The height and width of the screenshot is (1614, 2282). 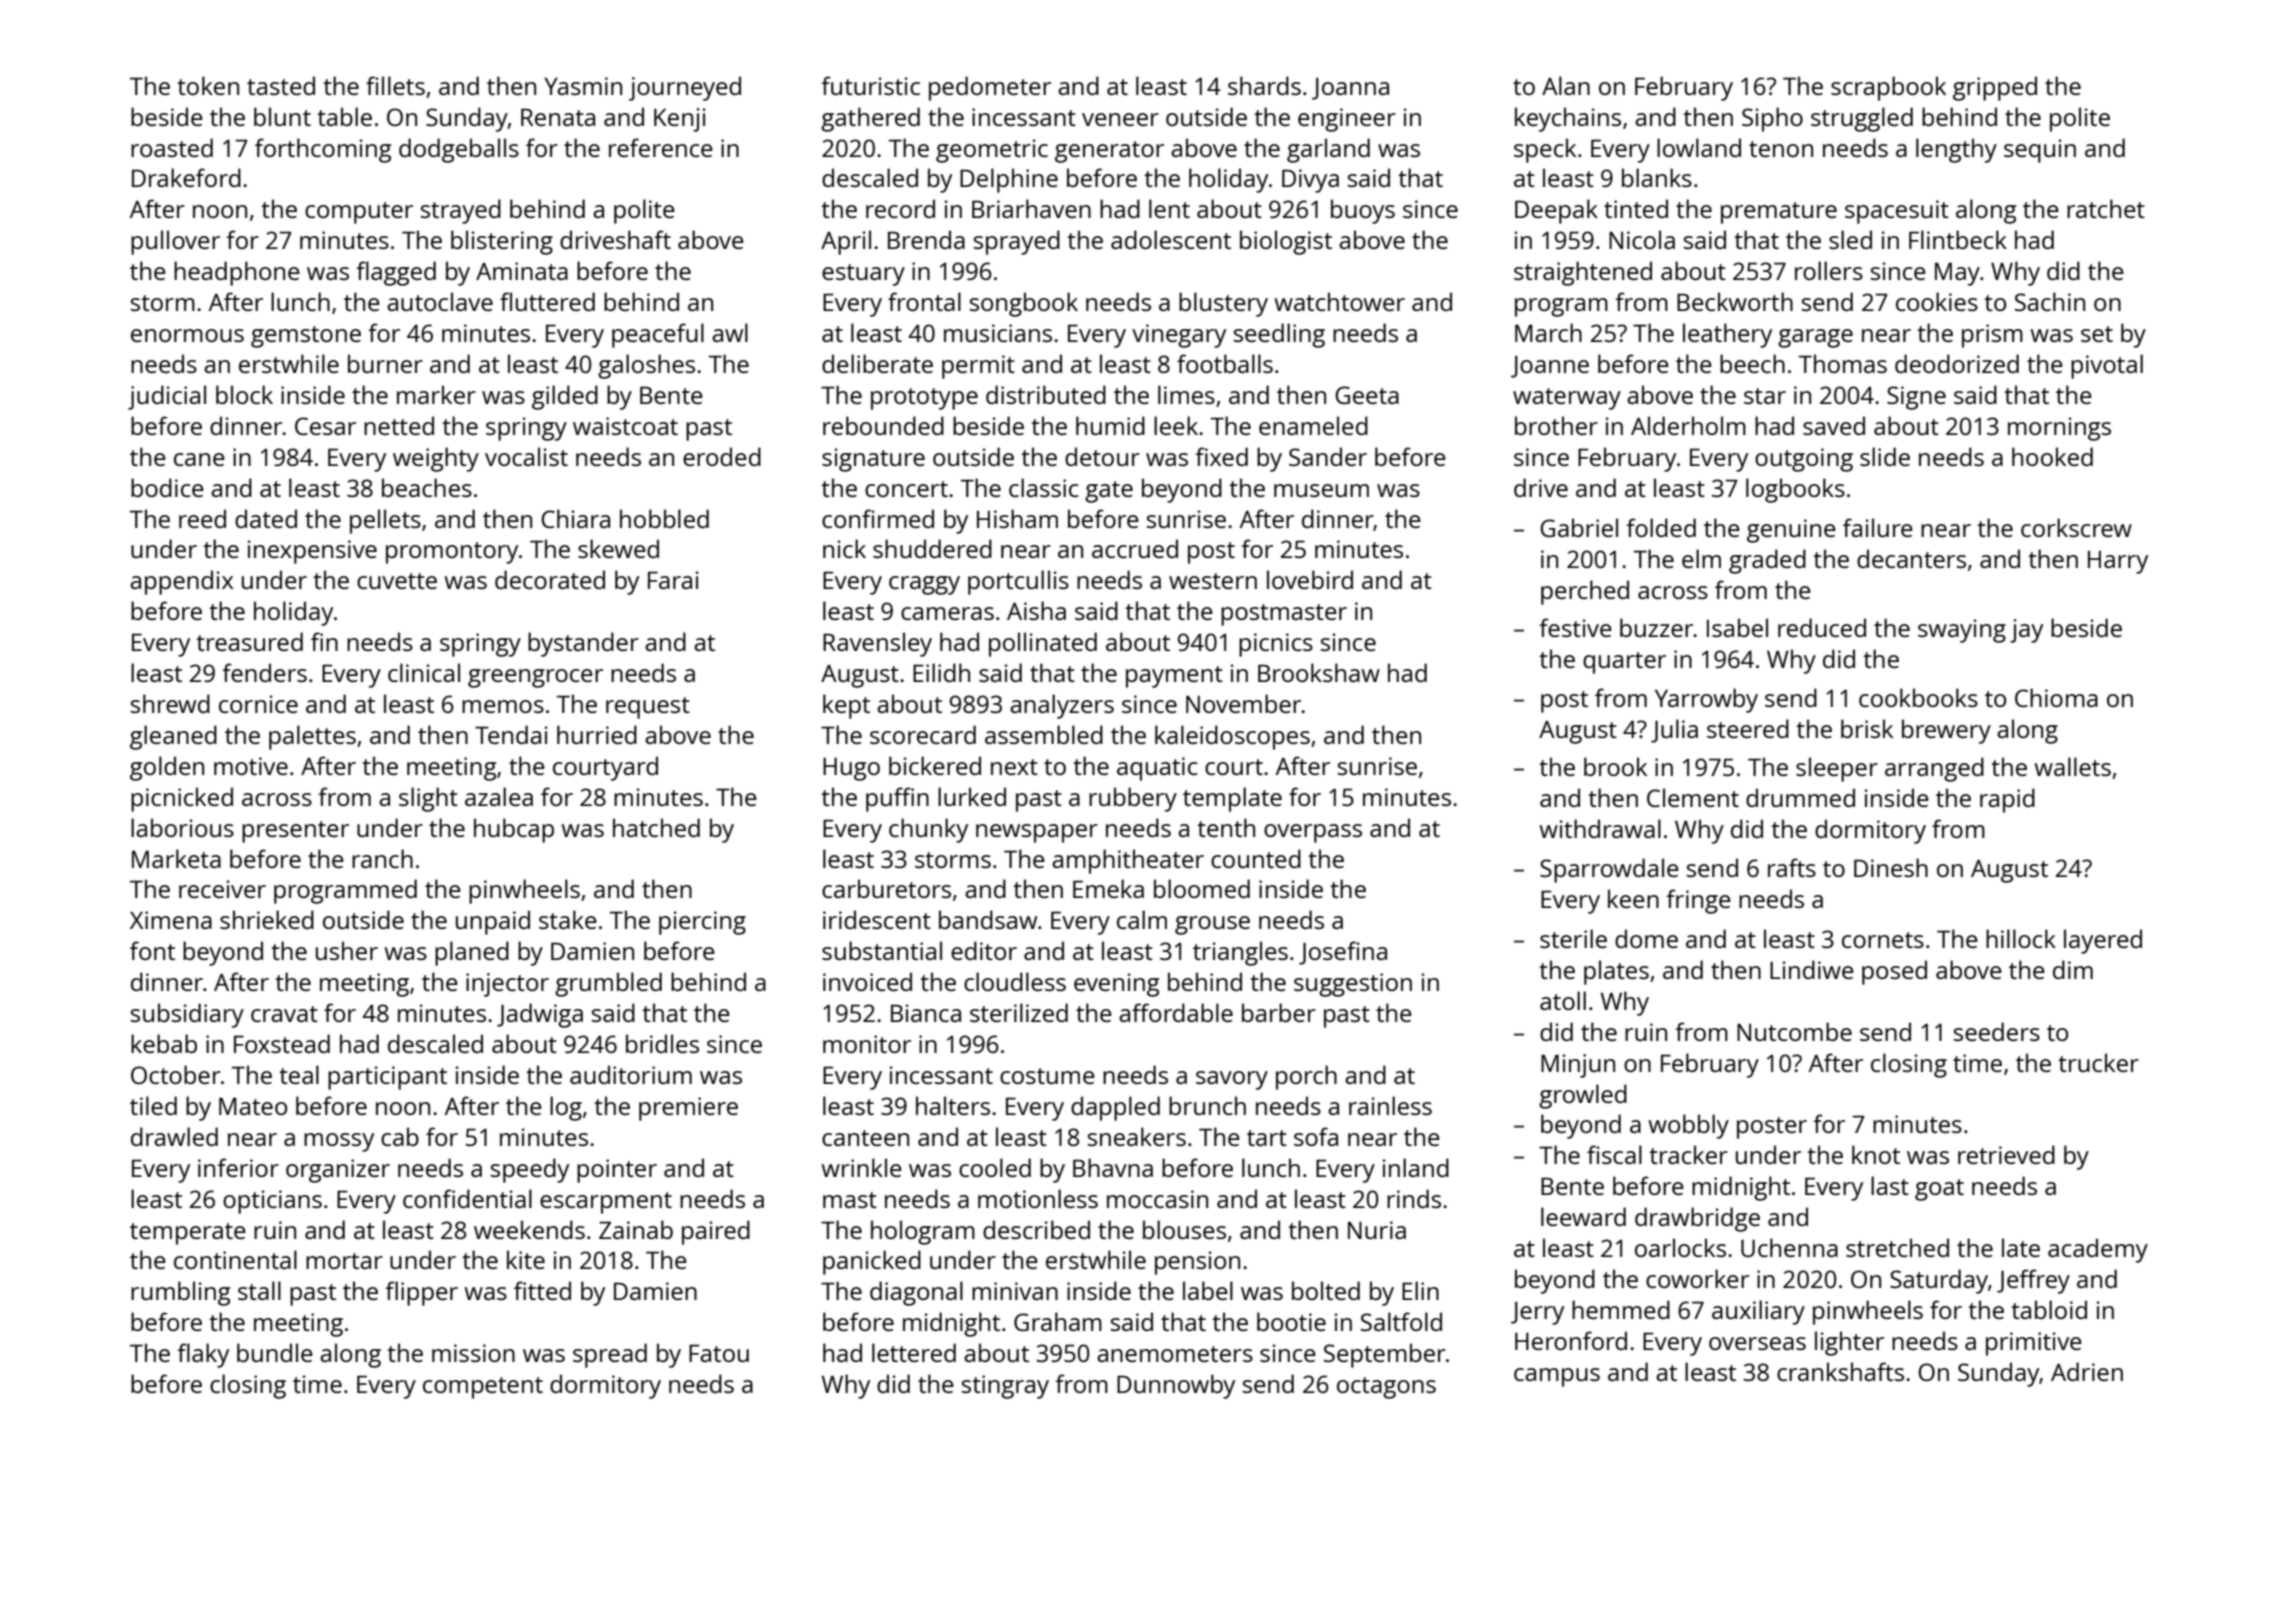 What do you see at coordinates (203, 1355) in the screenshot?
I see `flaky` at bounding box center [203, 1355].
